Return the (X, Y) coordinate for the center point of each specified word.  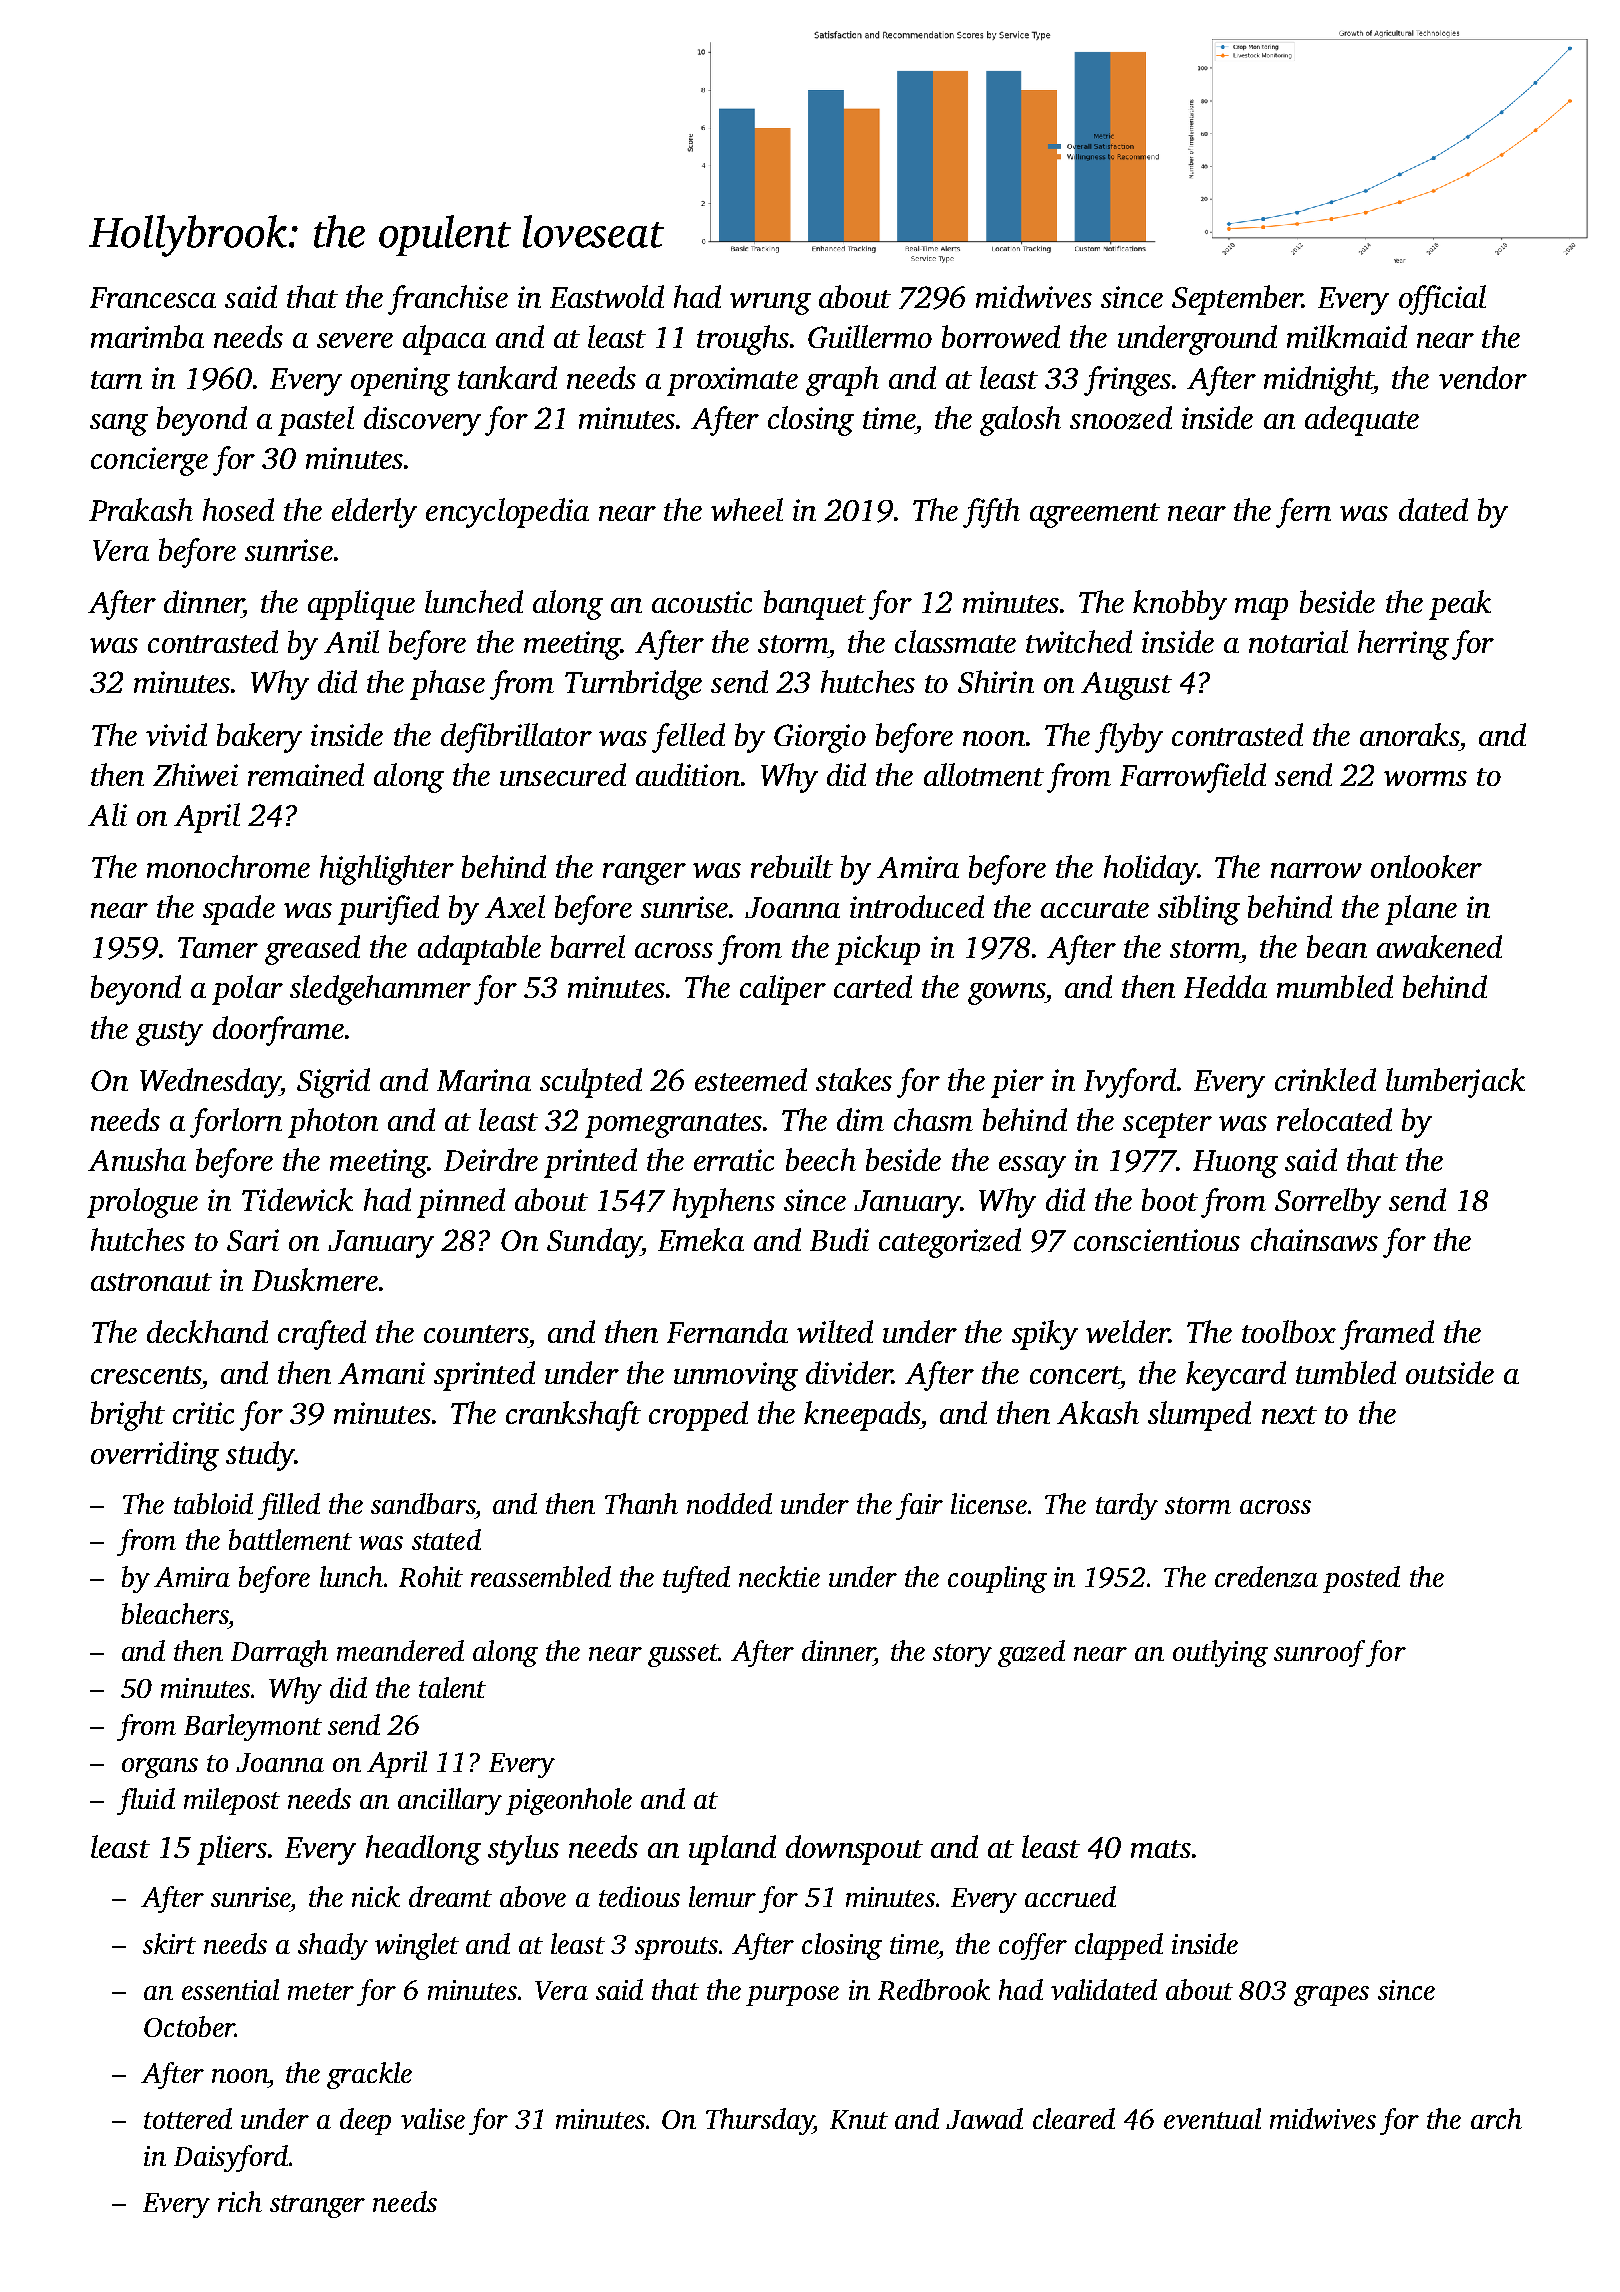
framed (1387, 1335)
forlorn (236, 1123)
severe (355, 340)
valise (433, 2118)
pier (1017, 1083)
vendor (1483, 377)
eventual (1212, 2118)
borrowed (1001, 336)
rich (240, 2201)
